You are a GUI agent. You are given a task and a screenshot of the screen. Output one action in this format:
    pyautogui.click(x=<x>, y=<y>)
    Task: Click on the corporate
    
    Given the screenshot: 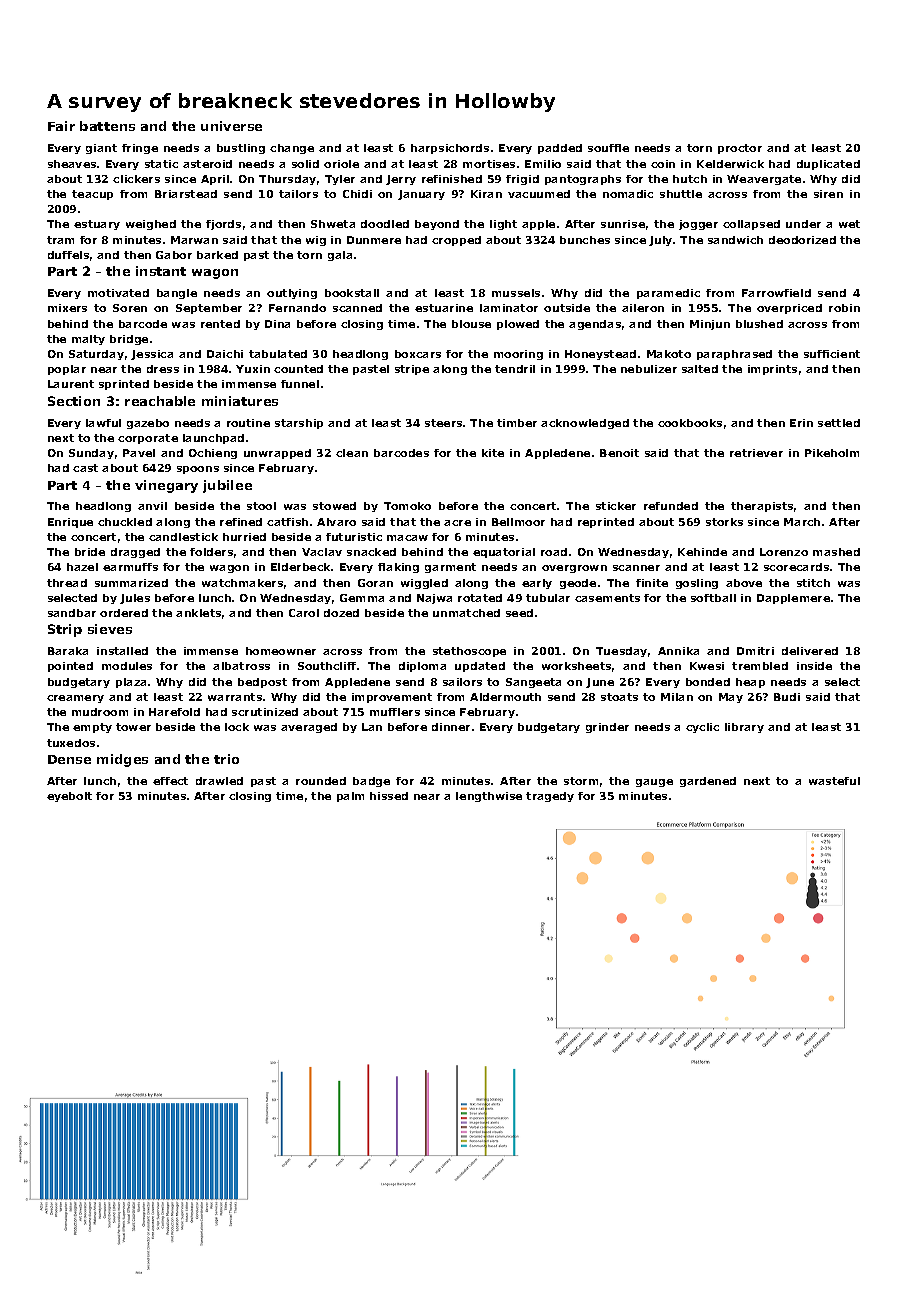 What is the action you would take?
    pyautogui.click(x=148, y=439)
